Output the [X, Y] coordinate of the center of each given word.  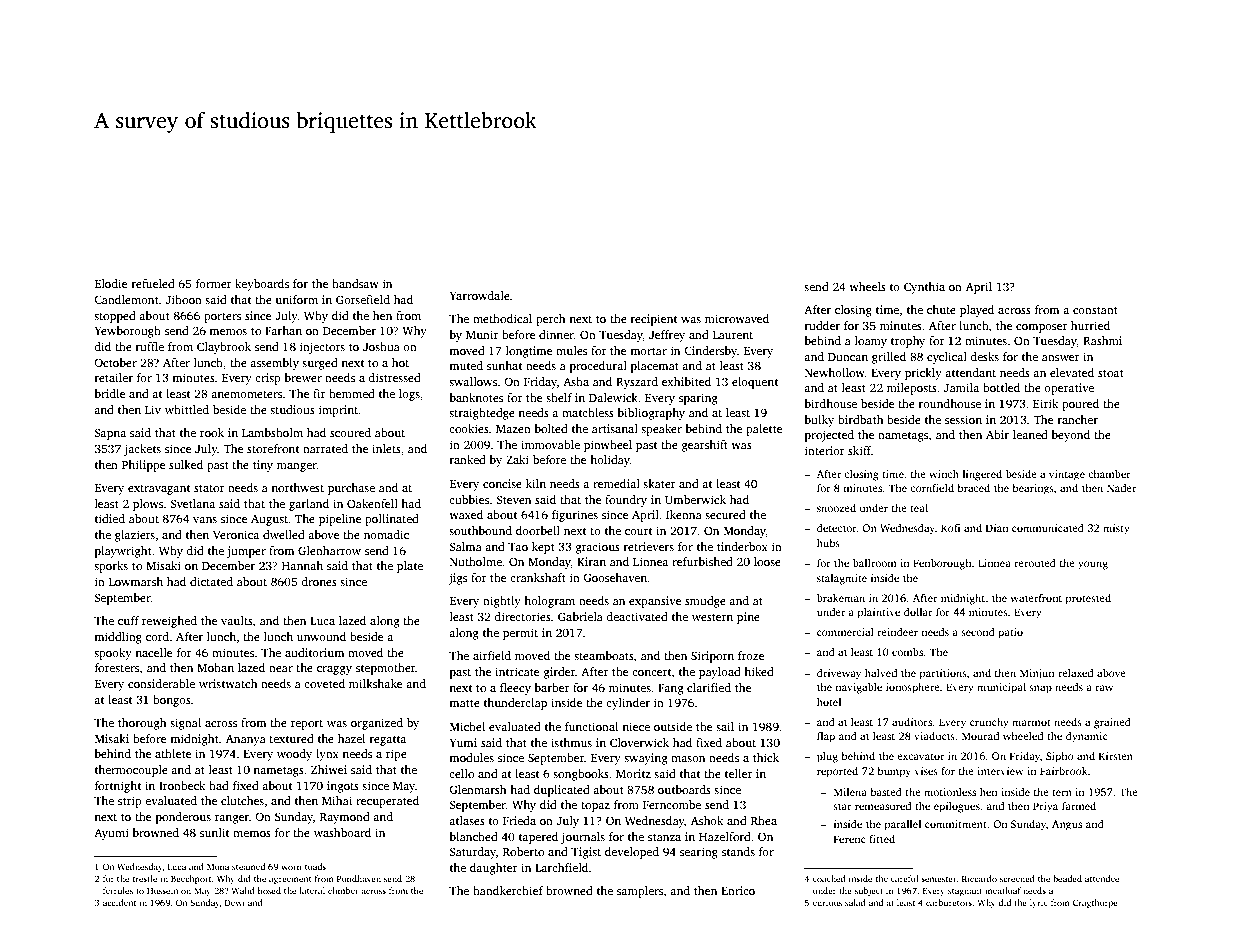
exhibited [686, 381]
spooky [113, 654]
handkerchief [508, 890]
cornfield [932, 488]
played [977, 311]
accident [119, 902]
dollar [918, 612]
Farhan [283, 330]
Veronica [236, 534]
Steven [513, 500]
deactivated [637, 616]
